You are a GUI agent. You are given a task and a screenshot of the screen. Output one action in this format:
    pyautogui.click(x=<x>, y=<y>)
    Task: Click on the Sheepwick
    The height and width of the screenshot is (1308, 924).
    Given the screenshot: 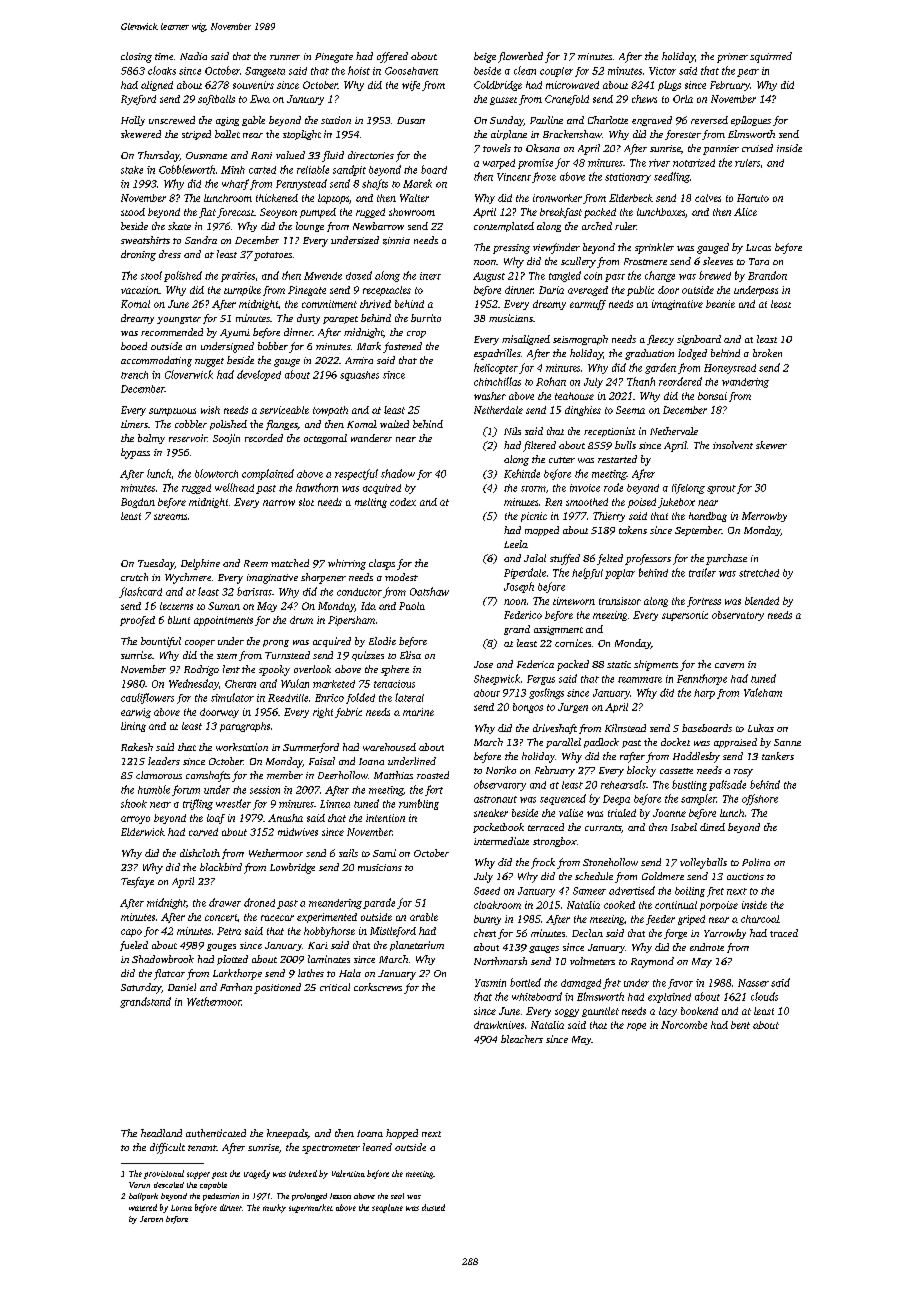 What is the action you would take?
    pyautogui.click(x=497, y=679)
